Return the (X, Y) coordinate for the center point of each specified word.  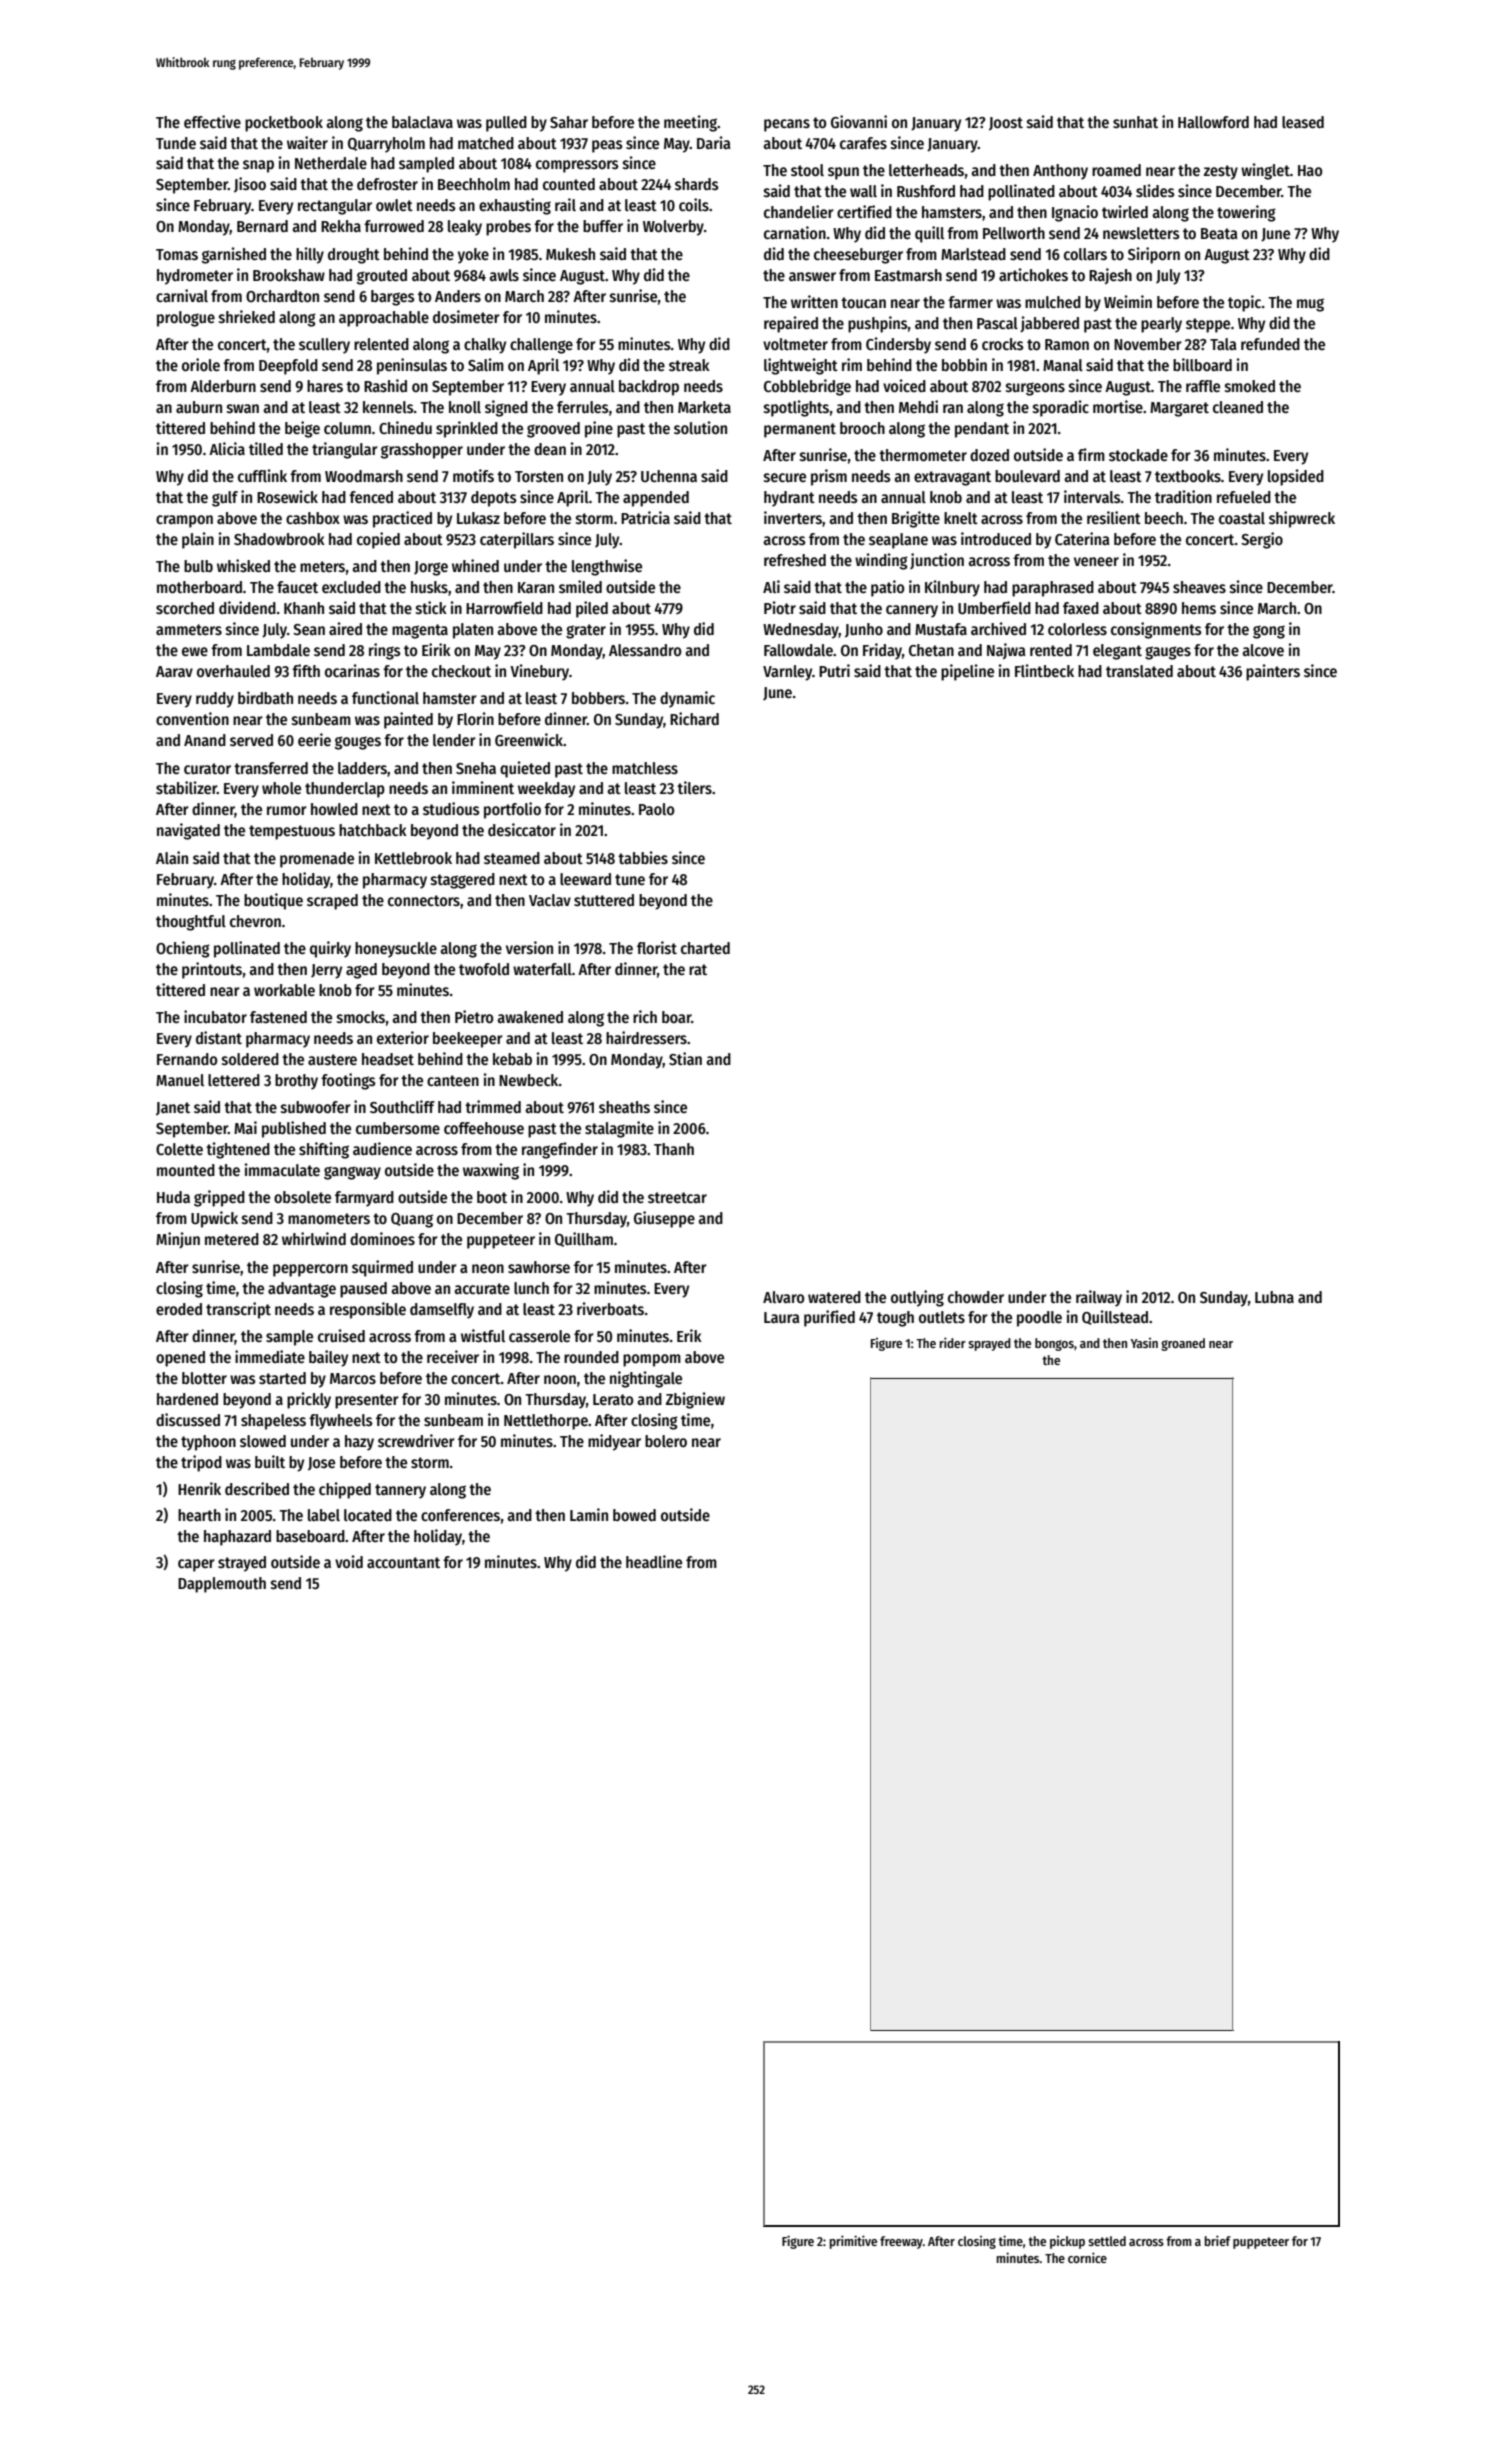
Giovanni (859, 122)
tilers (694, 787)
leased (1303, 122)
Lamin (589, 1514)
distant (219, 1037)
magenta (420, 631)
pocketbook (284, 124)
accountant (403, 1562)
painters (1273, 672)
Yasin (1144, 1343)
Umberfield (994, 608)
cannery (912, 611)
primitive (853, 2242)
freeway (901, 2242)
